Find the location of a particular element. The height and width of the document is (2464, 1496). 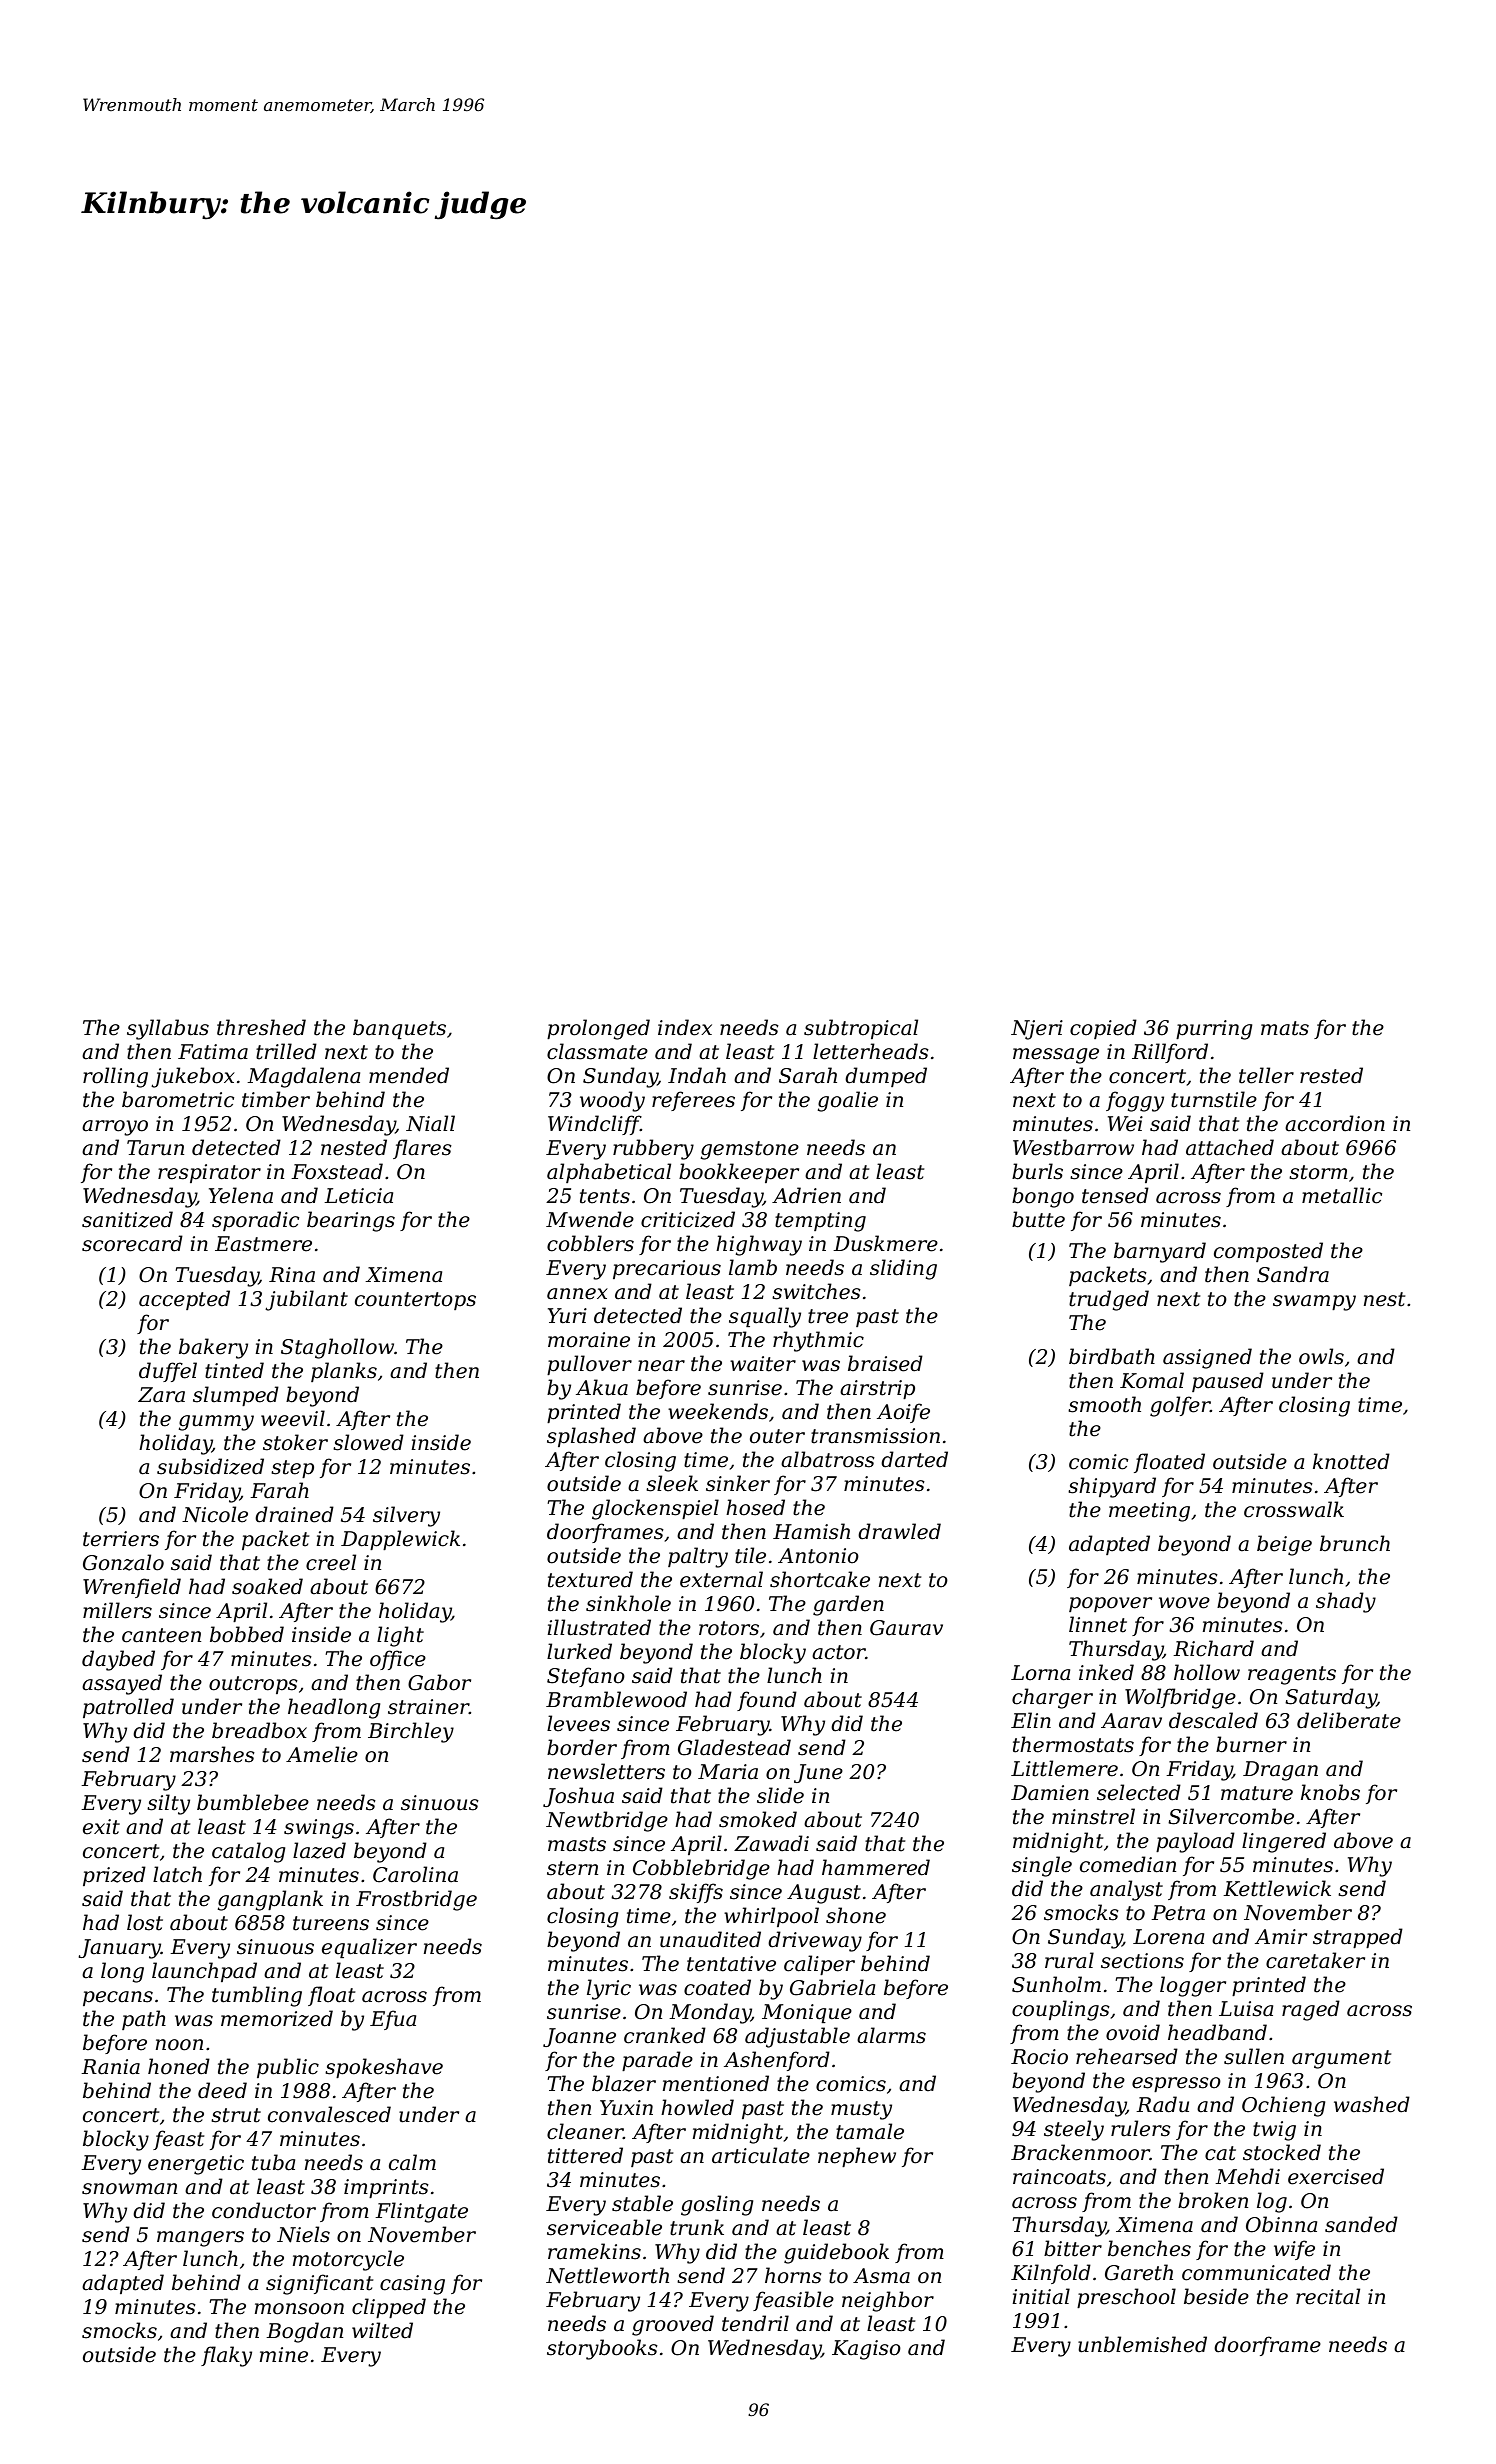

guidebook is located at coordinates (836, 2253).
